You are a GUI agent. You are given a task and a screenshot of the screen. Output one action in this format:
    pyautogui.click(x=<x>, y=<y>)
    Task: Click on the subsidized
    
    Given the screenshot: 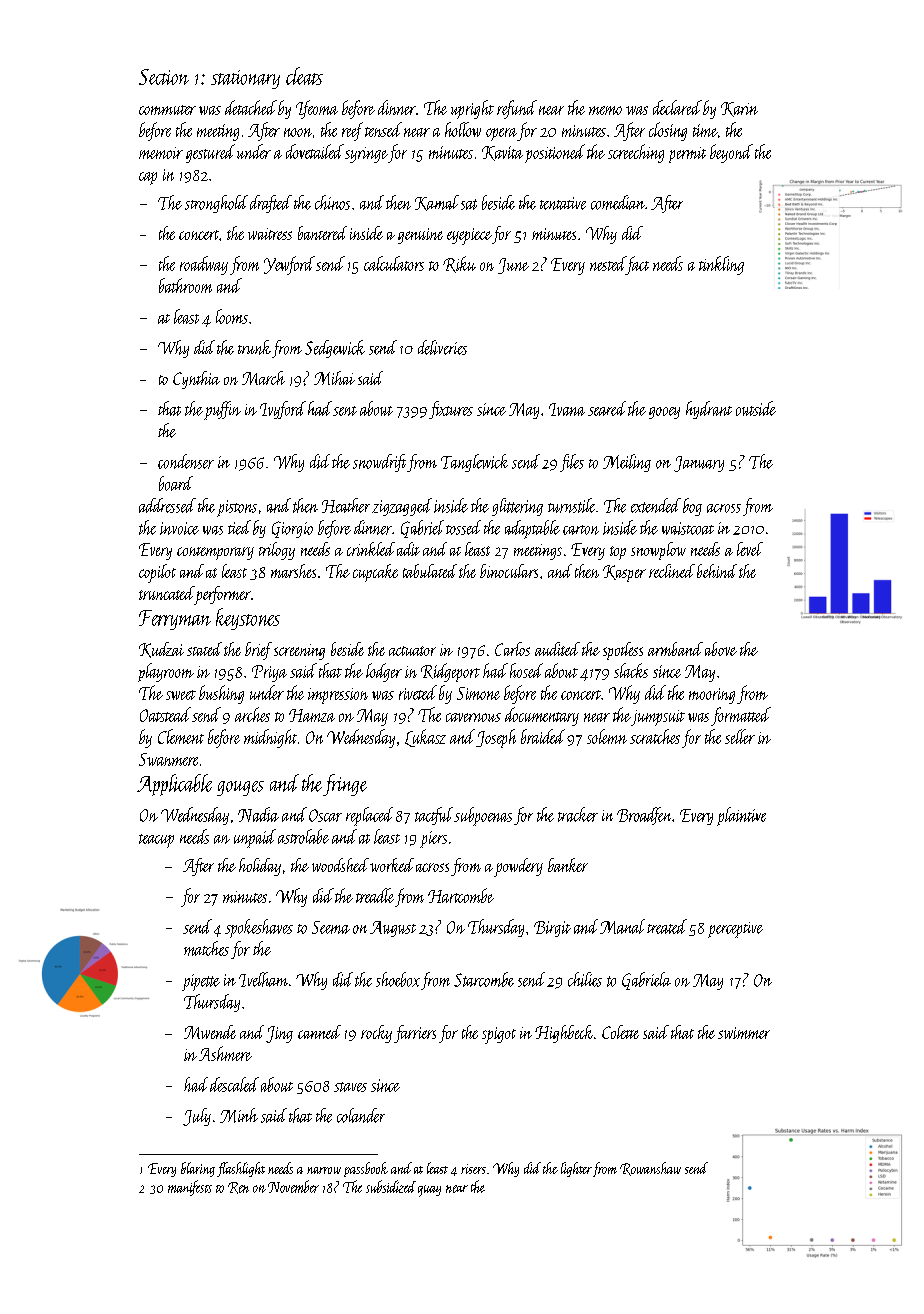 What is the action you would take?
    pyautogui.click(x=391, y=1186)
